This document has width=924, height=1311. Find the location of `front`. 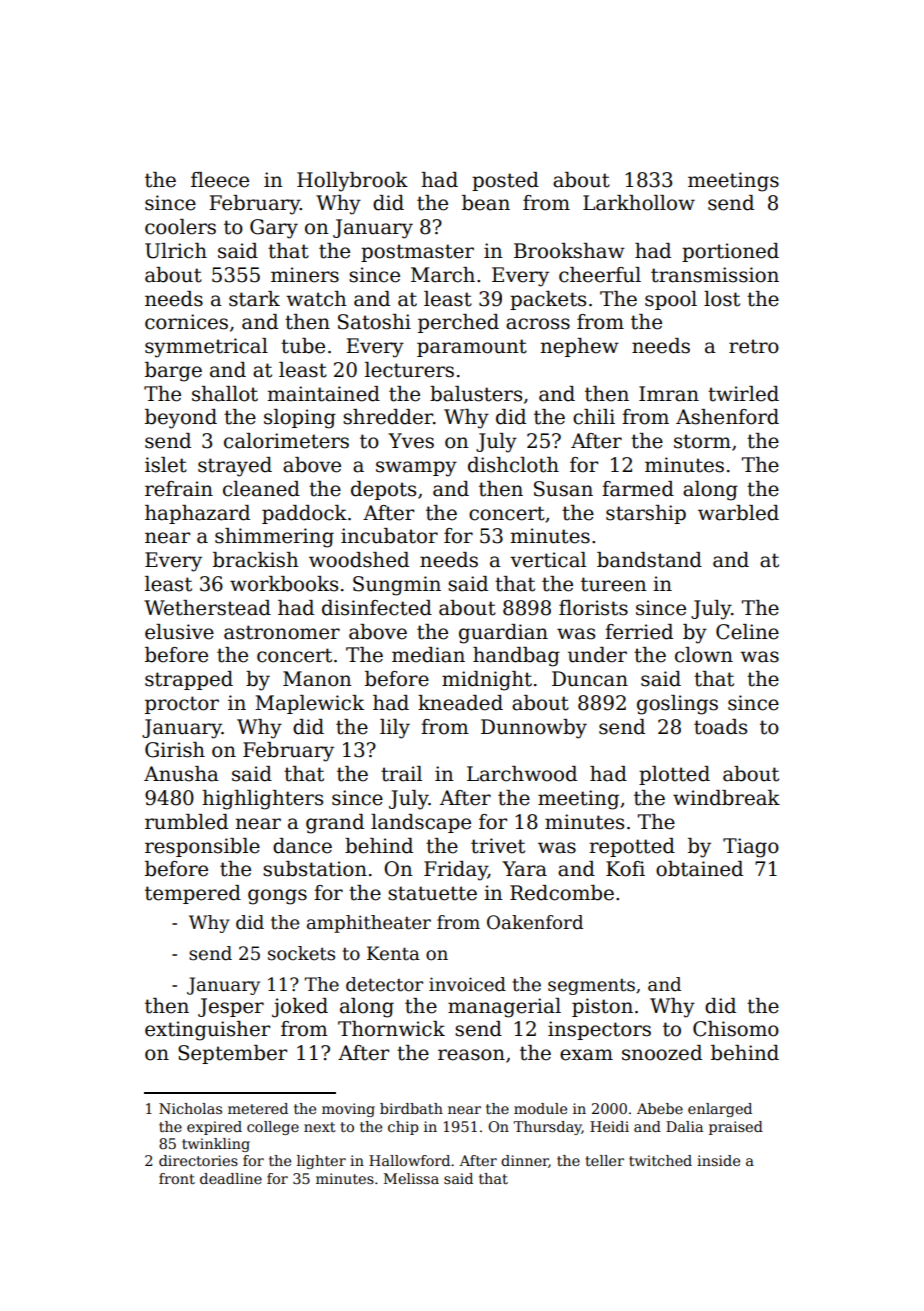

front is located at coordinates (177, 1178).
